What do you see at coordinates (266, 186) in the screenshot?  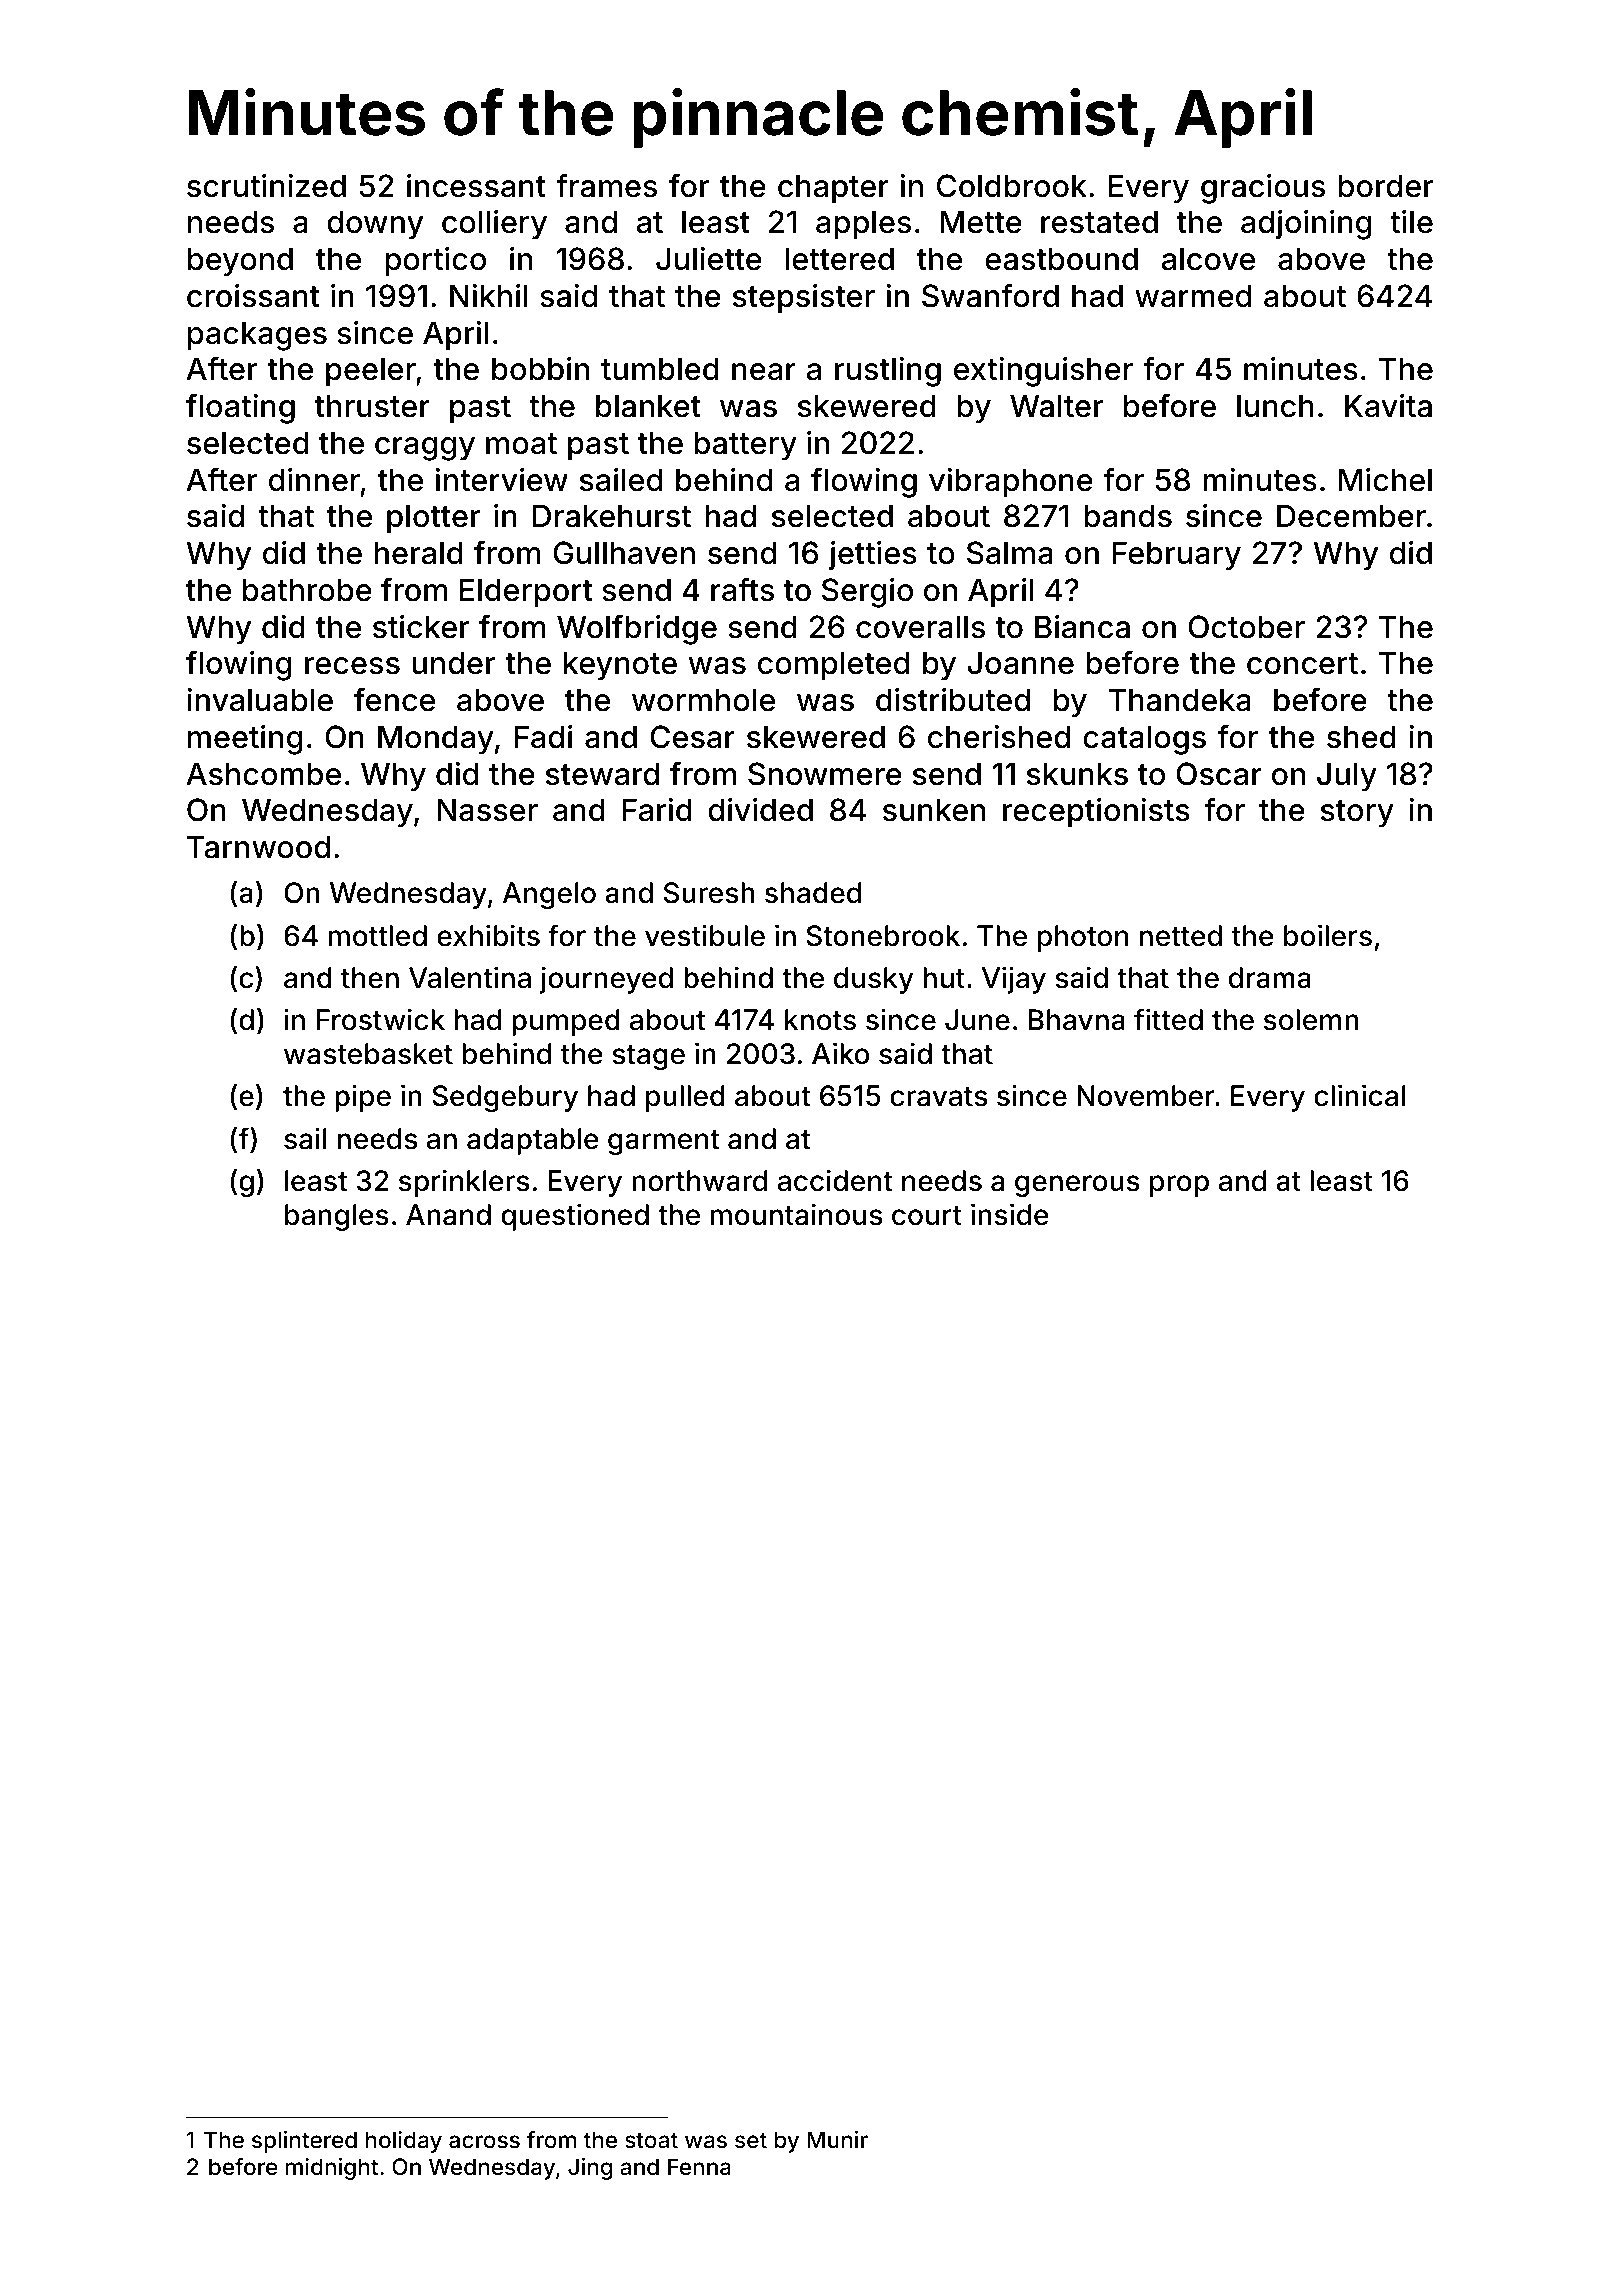 I see `scrutinized` at bounding box center [266, 186].
